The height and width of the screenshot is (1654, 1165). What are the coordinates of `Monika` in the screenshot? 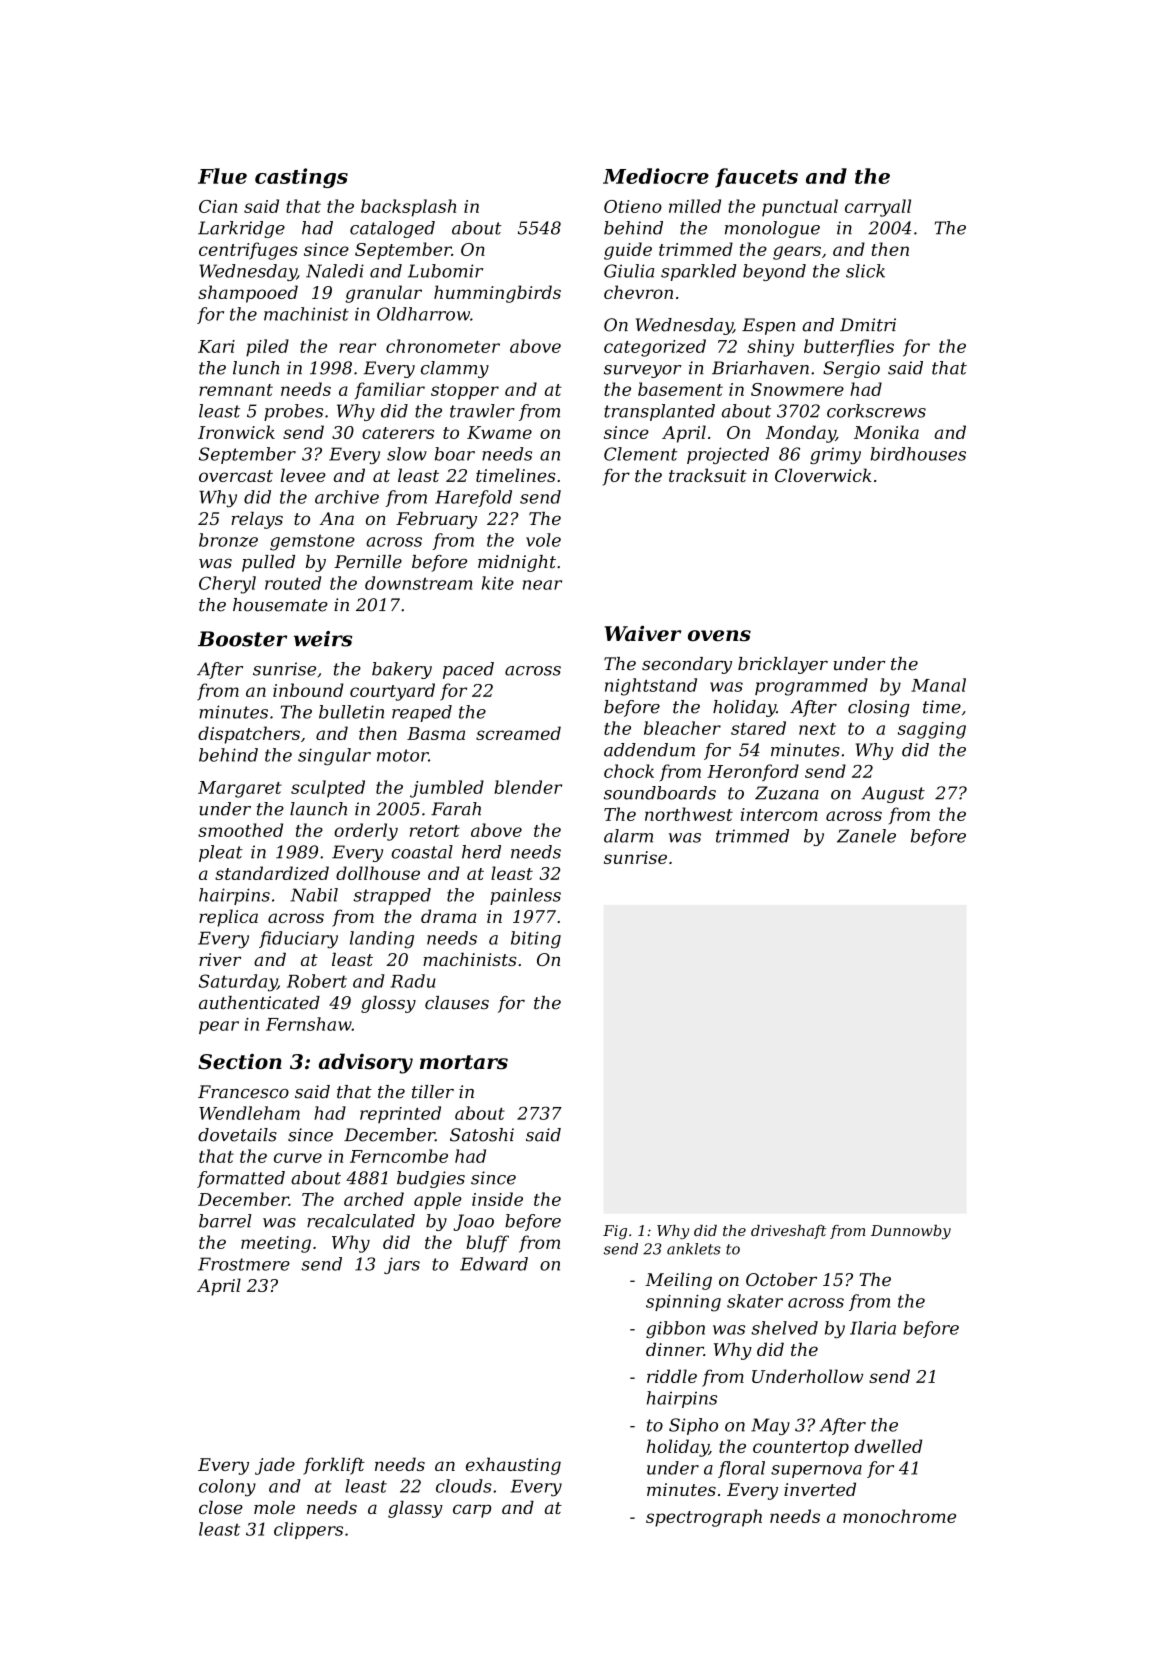 It's located at (886, 432).
